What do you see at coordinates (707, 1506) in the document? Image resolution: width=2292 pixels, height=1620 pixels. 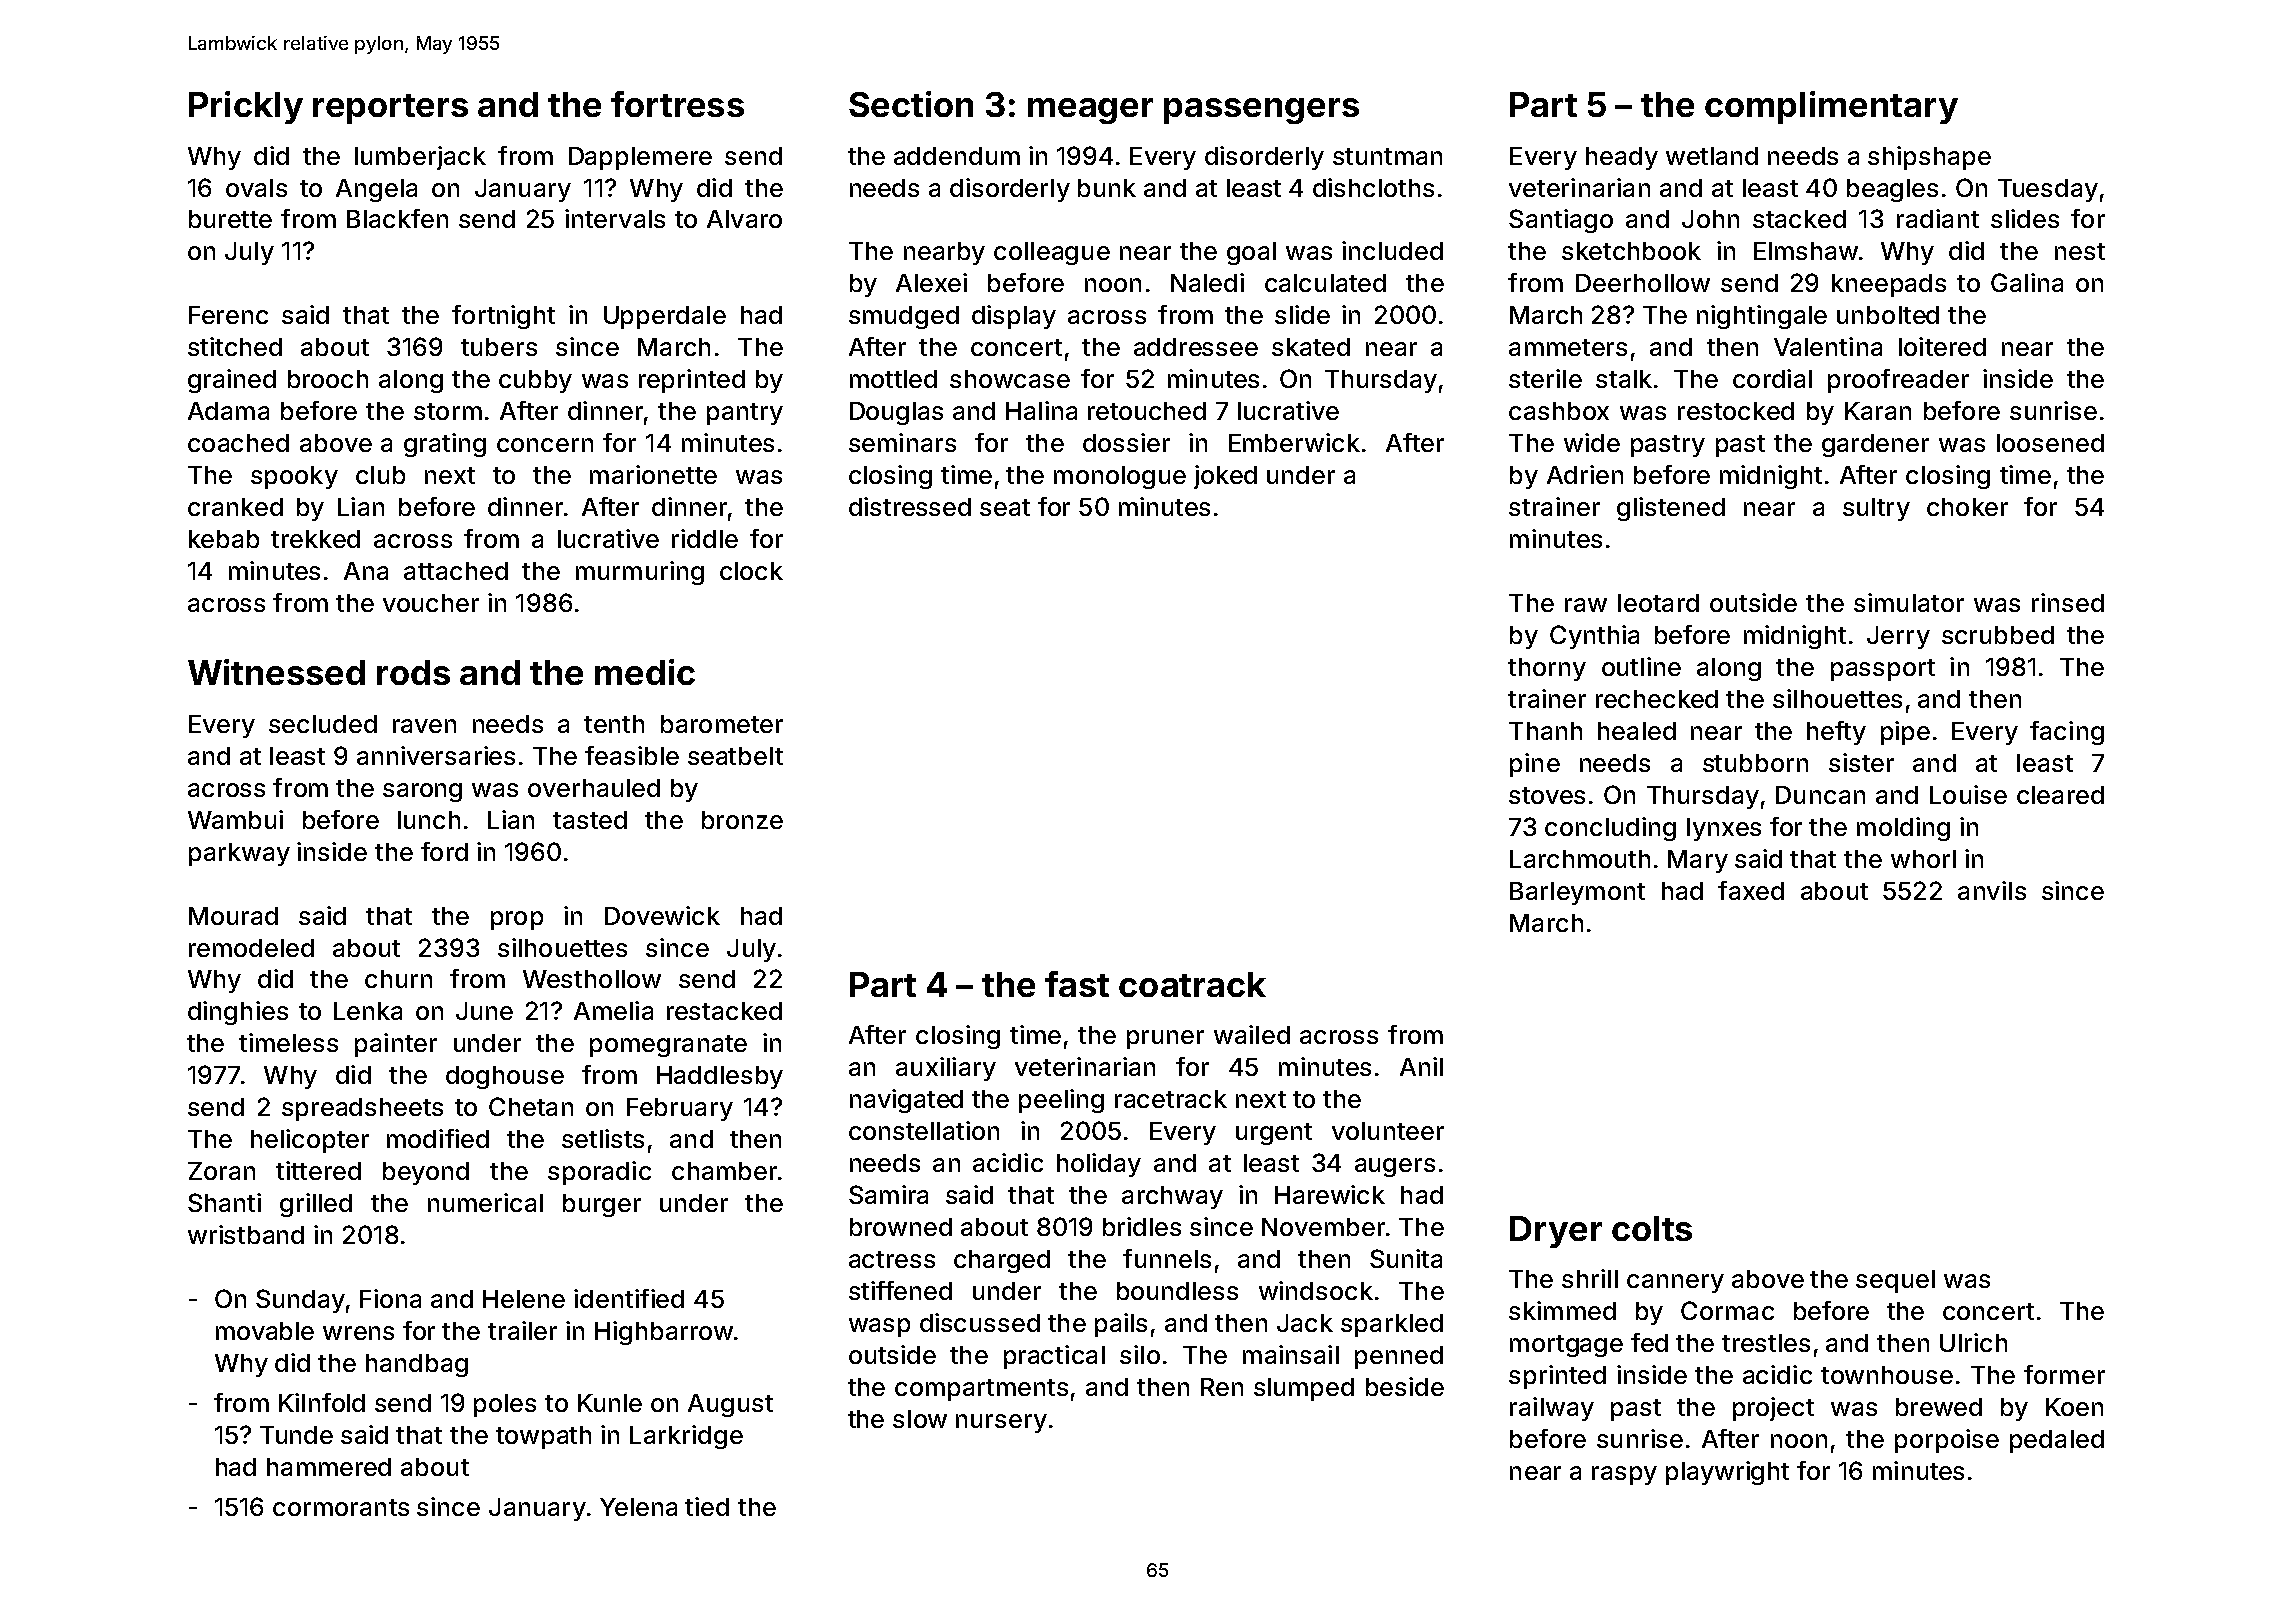 I see `tied` at bounding box center [707, 1506].
